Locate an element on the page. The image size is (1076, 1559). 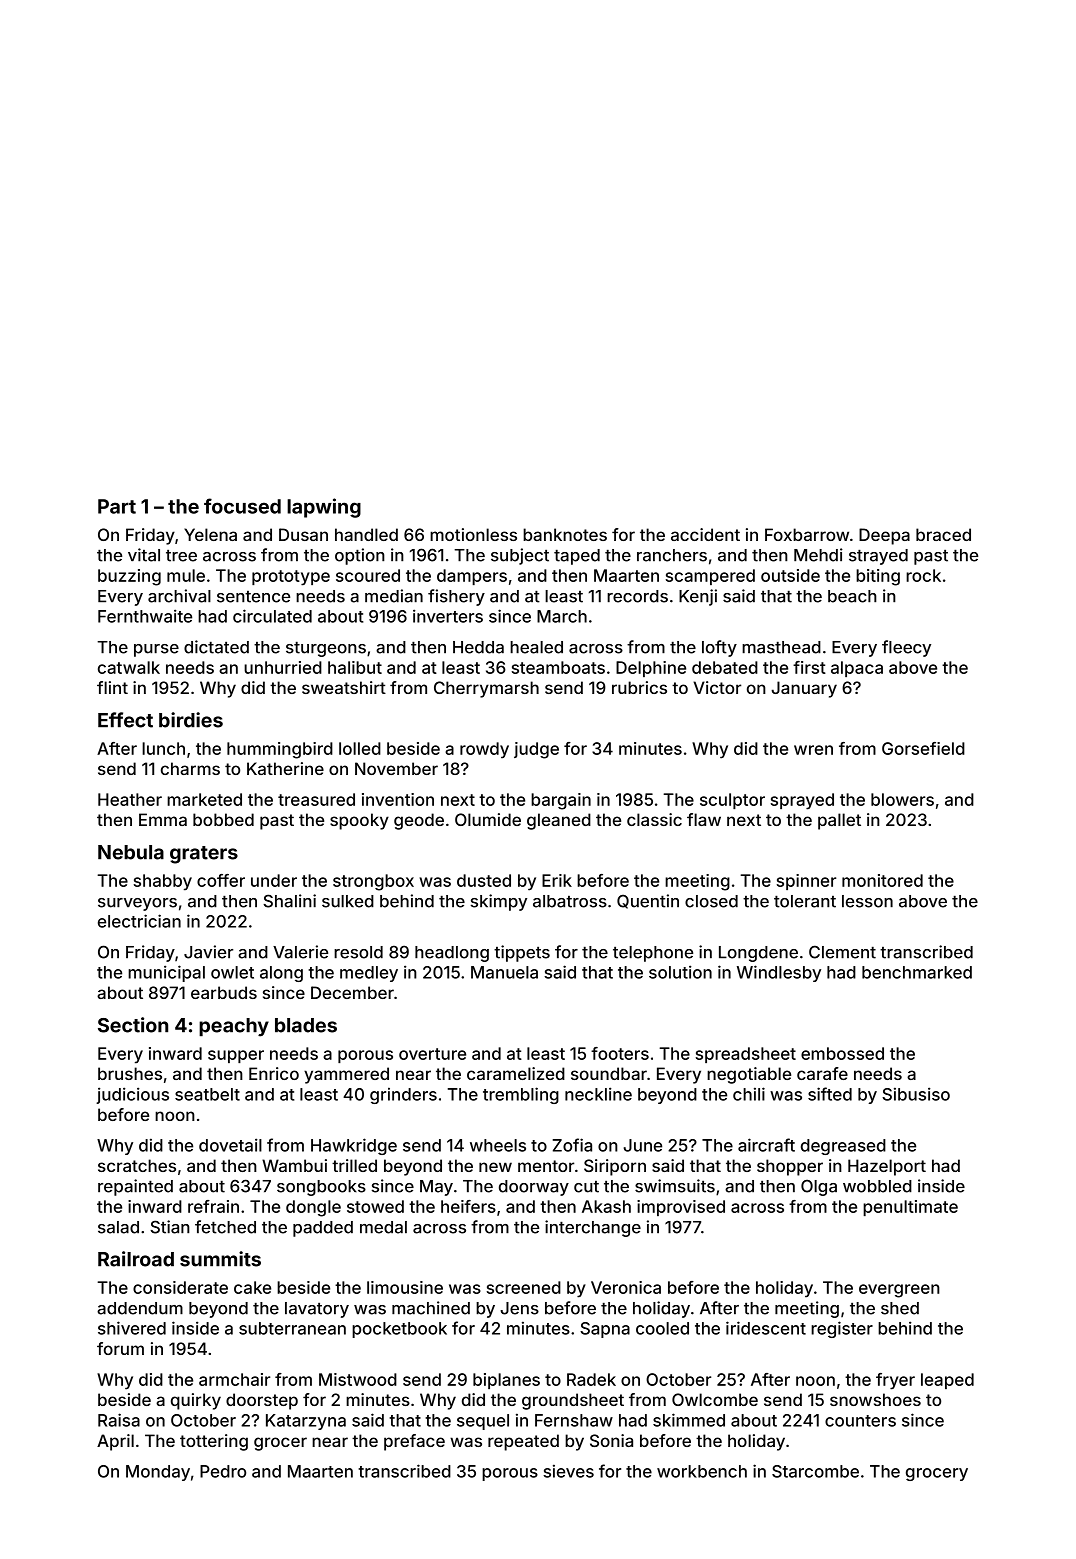
tippets is located at coordinates (522, 953).
